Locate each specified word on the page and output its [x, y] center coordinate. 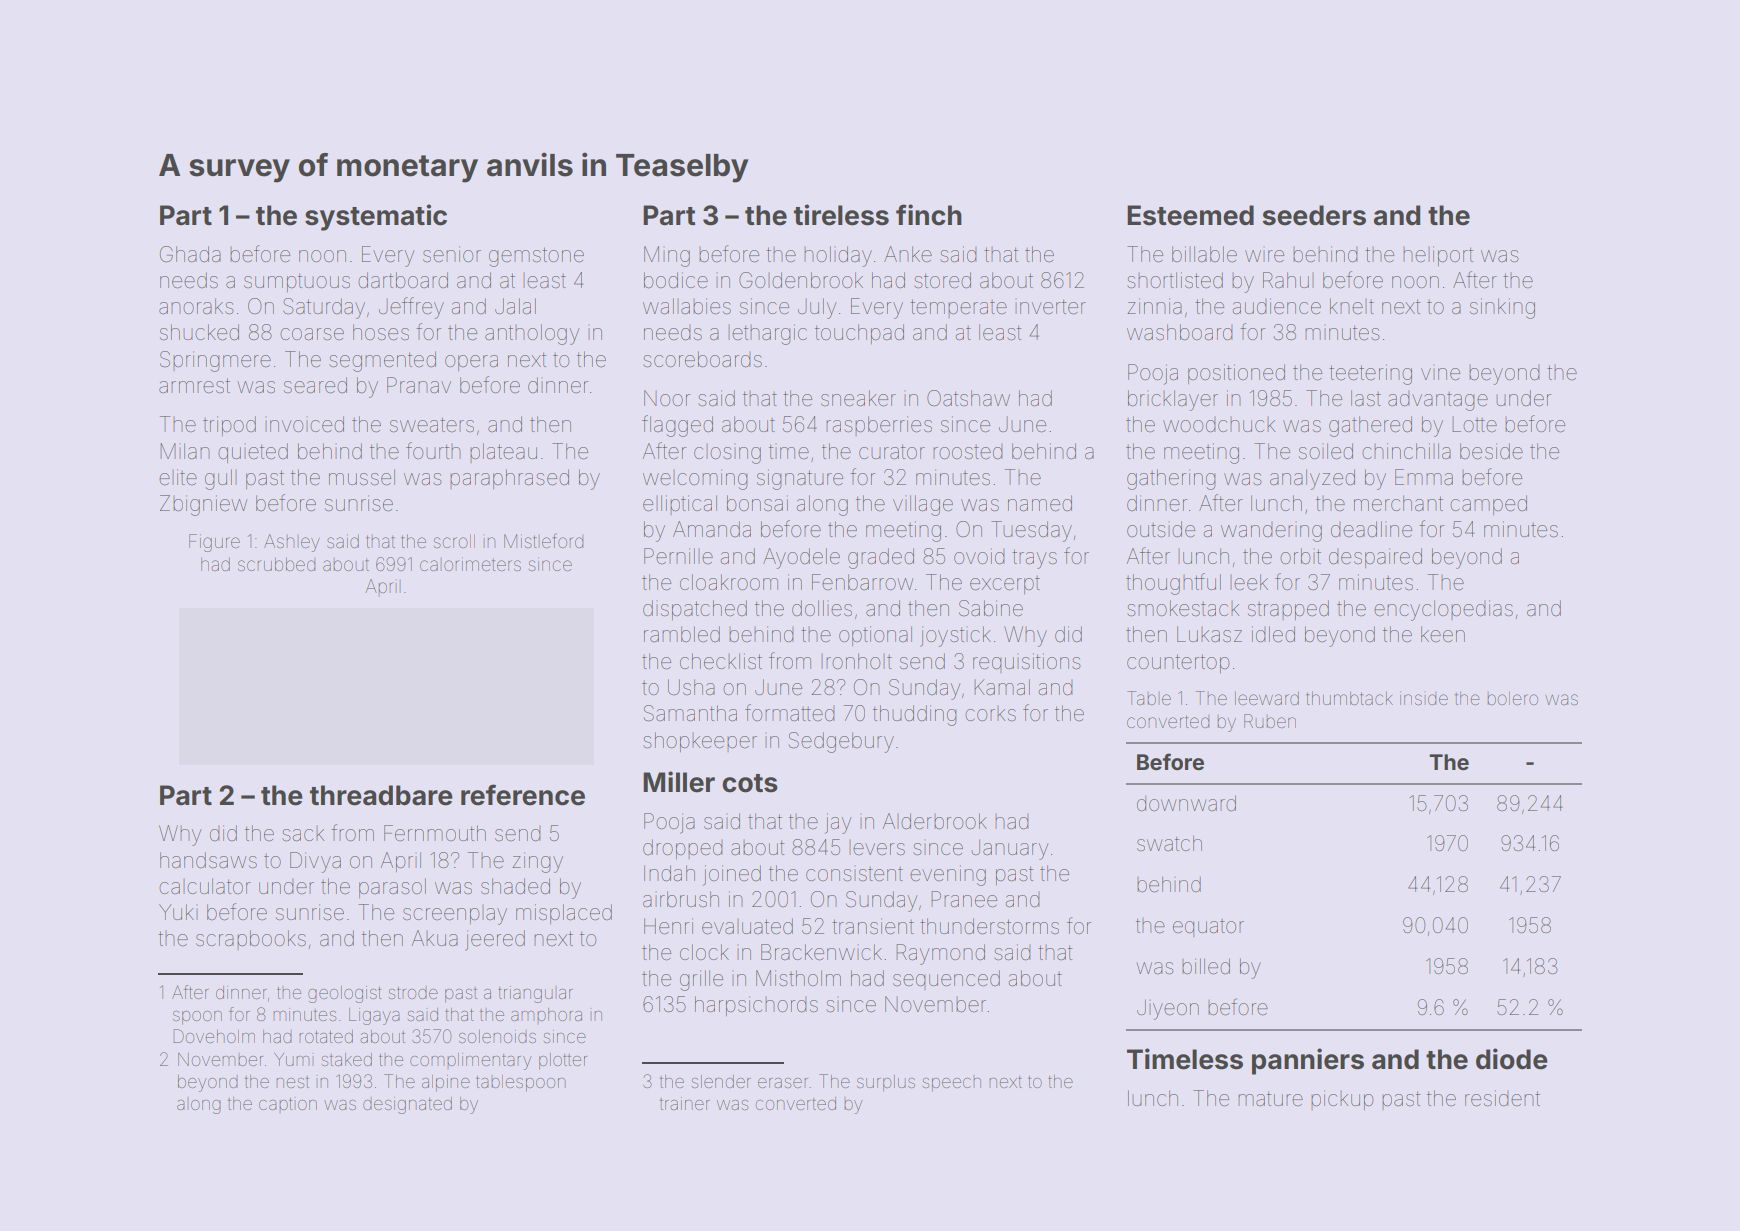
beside [1491, 451]
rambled [682, 634]
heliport [1438, 256]
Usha [691, 687]
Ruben [1270, 721]
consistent [854, 874]
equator [1208, 928]
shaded [515, 886]
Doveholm [214, 1036]
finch [929, 215]
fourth [433, 450]
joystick [955, 636]
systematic [376, 217]
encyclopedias [1443, 610]
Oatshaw [968, 398]
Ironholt [856, 661]
